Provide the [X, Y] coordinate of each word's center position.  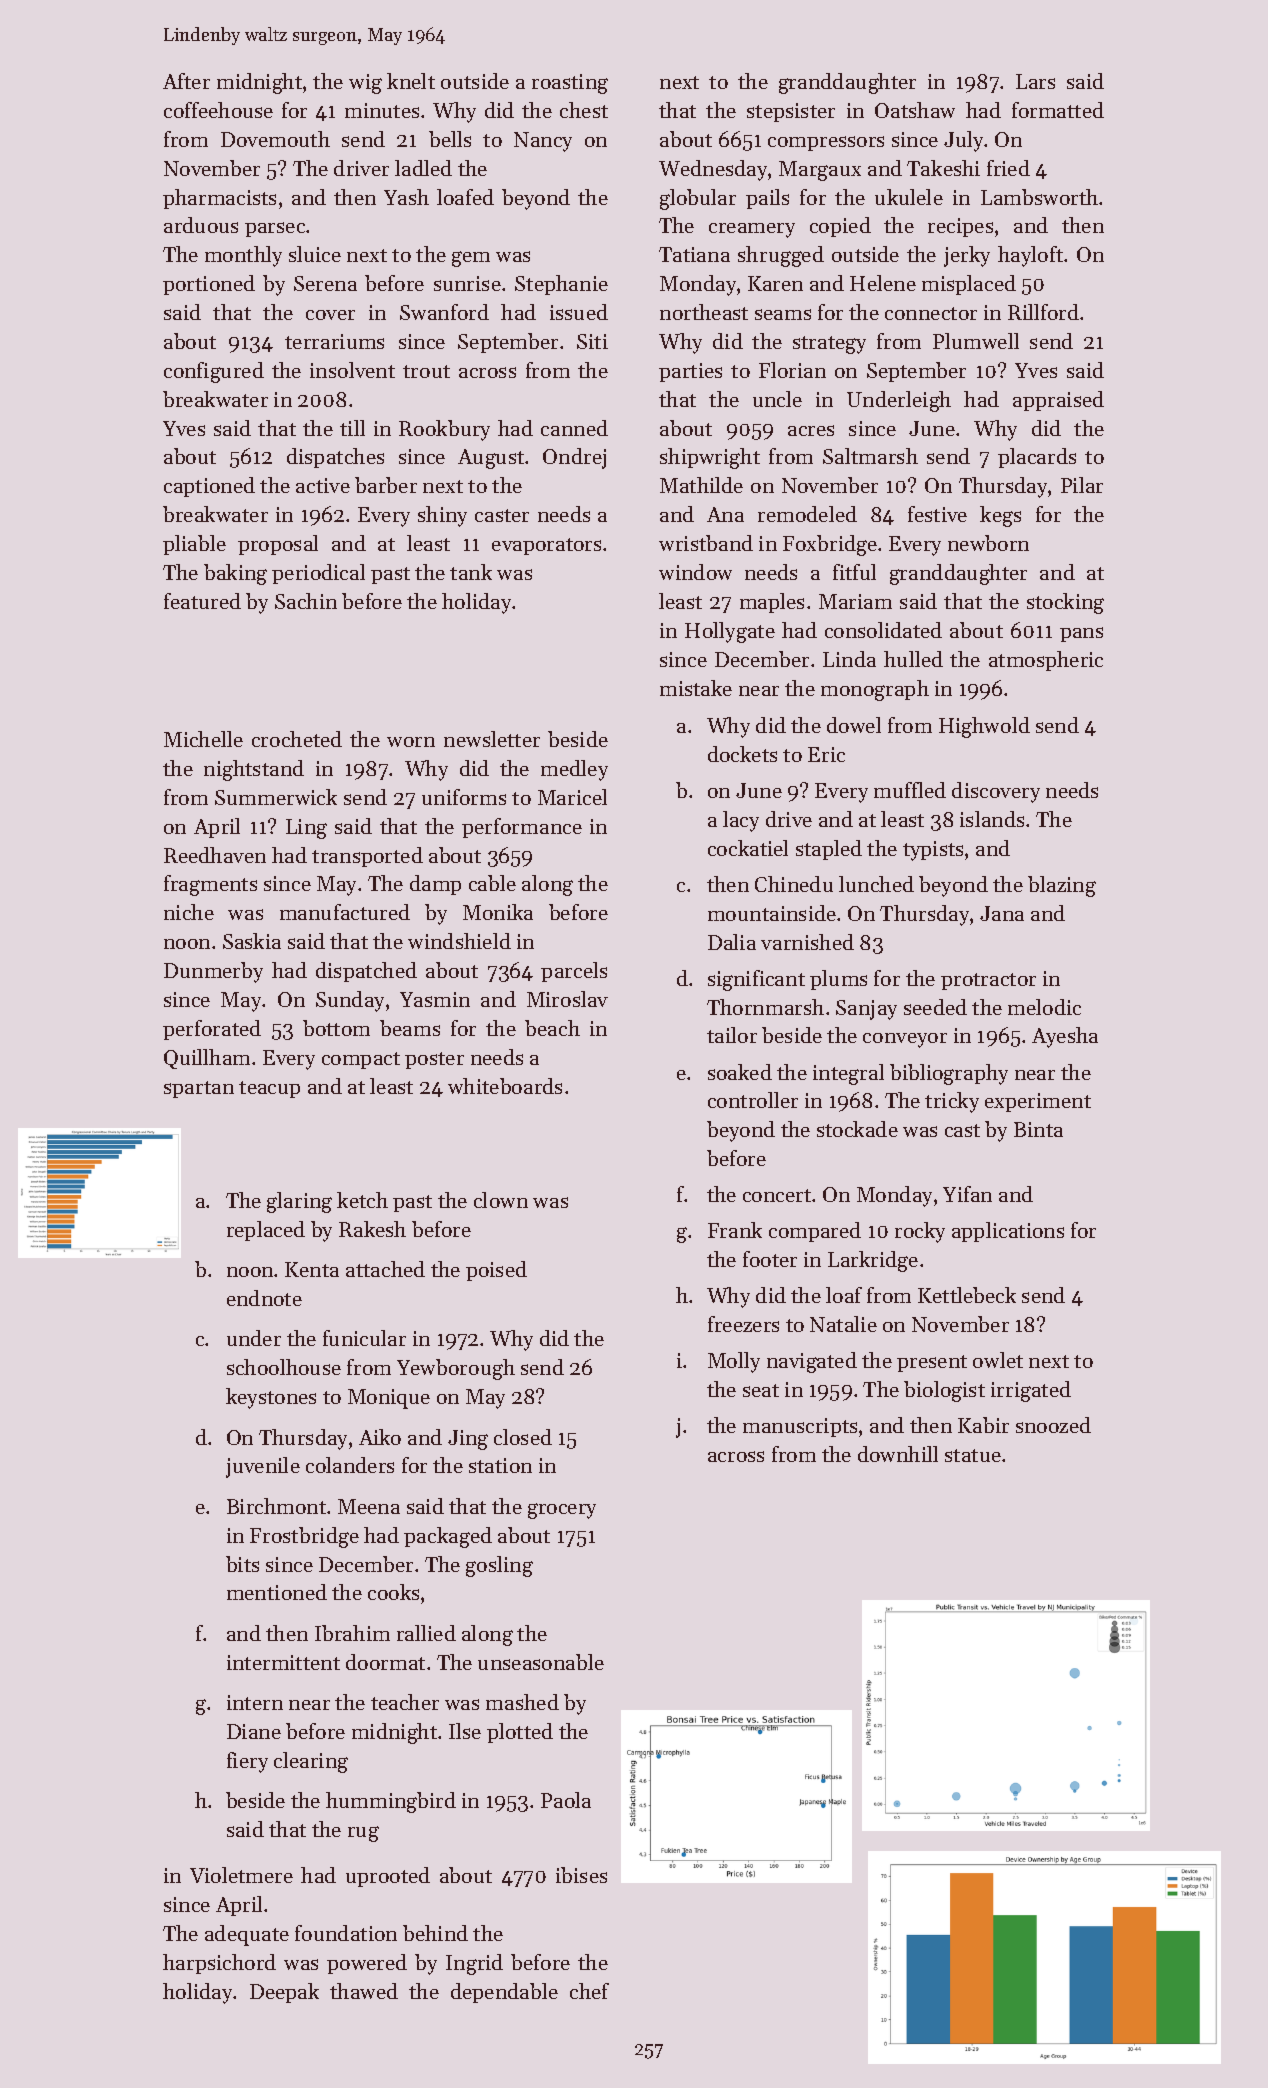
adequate [247, 1935]
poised [496, 1271]
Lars [1035, 81]
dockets [742, 754]
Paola [566, 1800]
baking [235, 574]
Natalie [843, 1324]
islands [992, 819]
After [186, 81]
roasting [570, 84]
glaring [299, 1202]
